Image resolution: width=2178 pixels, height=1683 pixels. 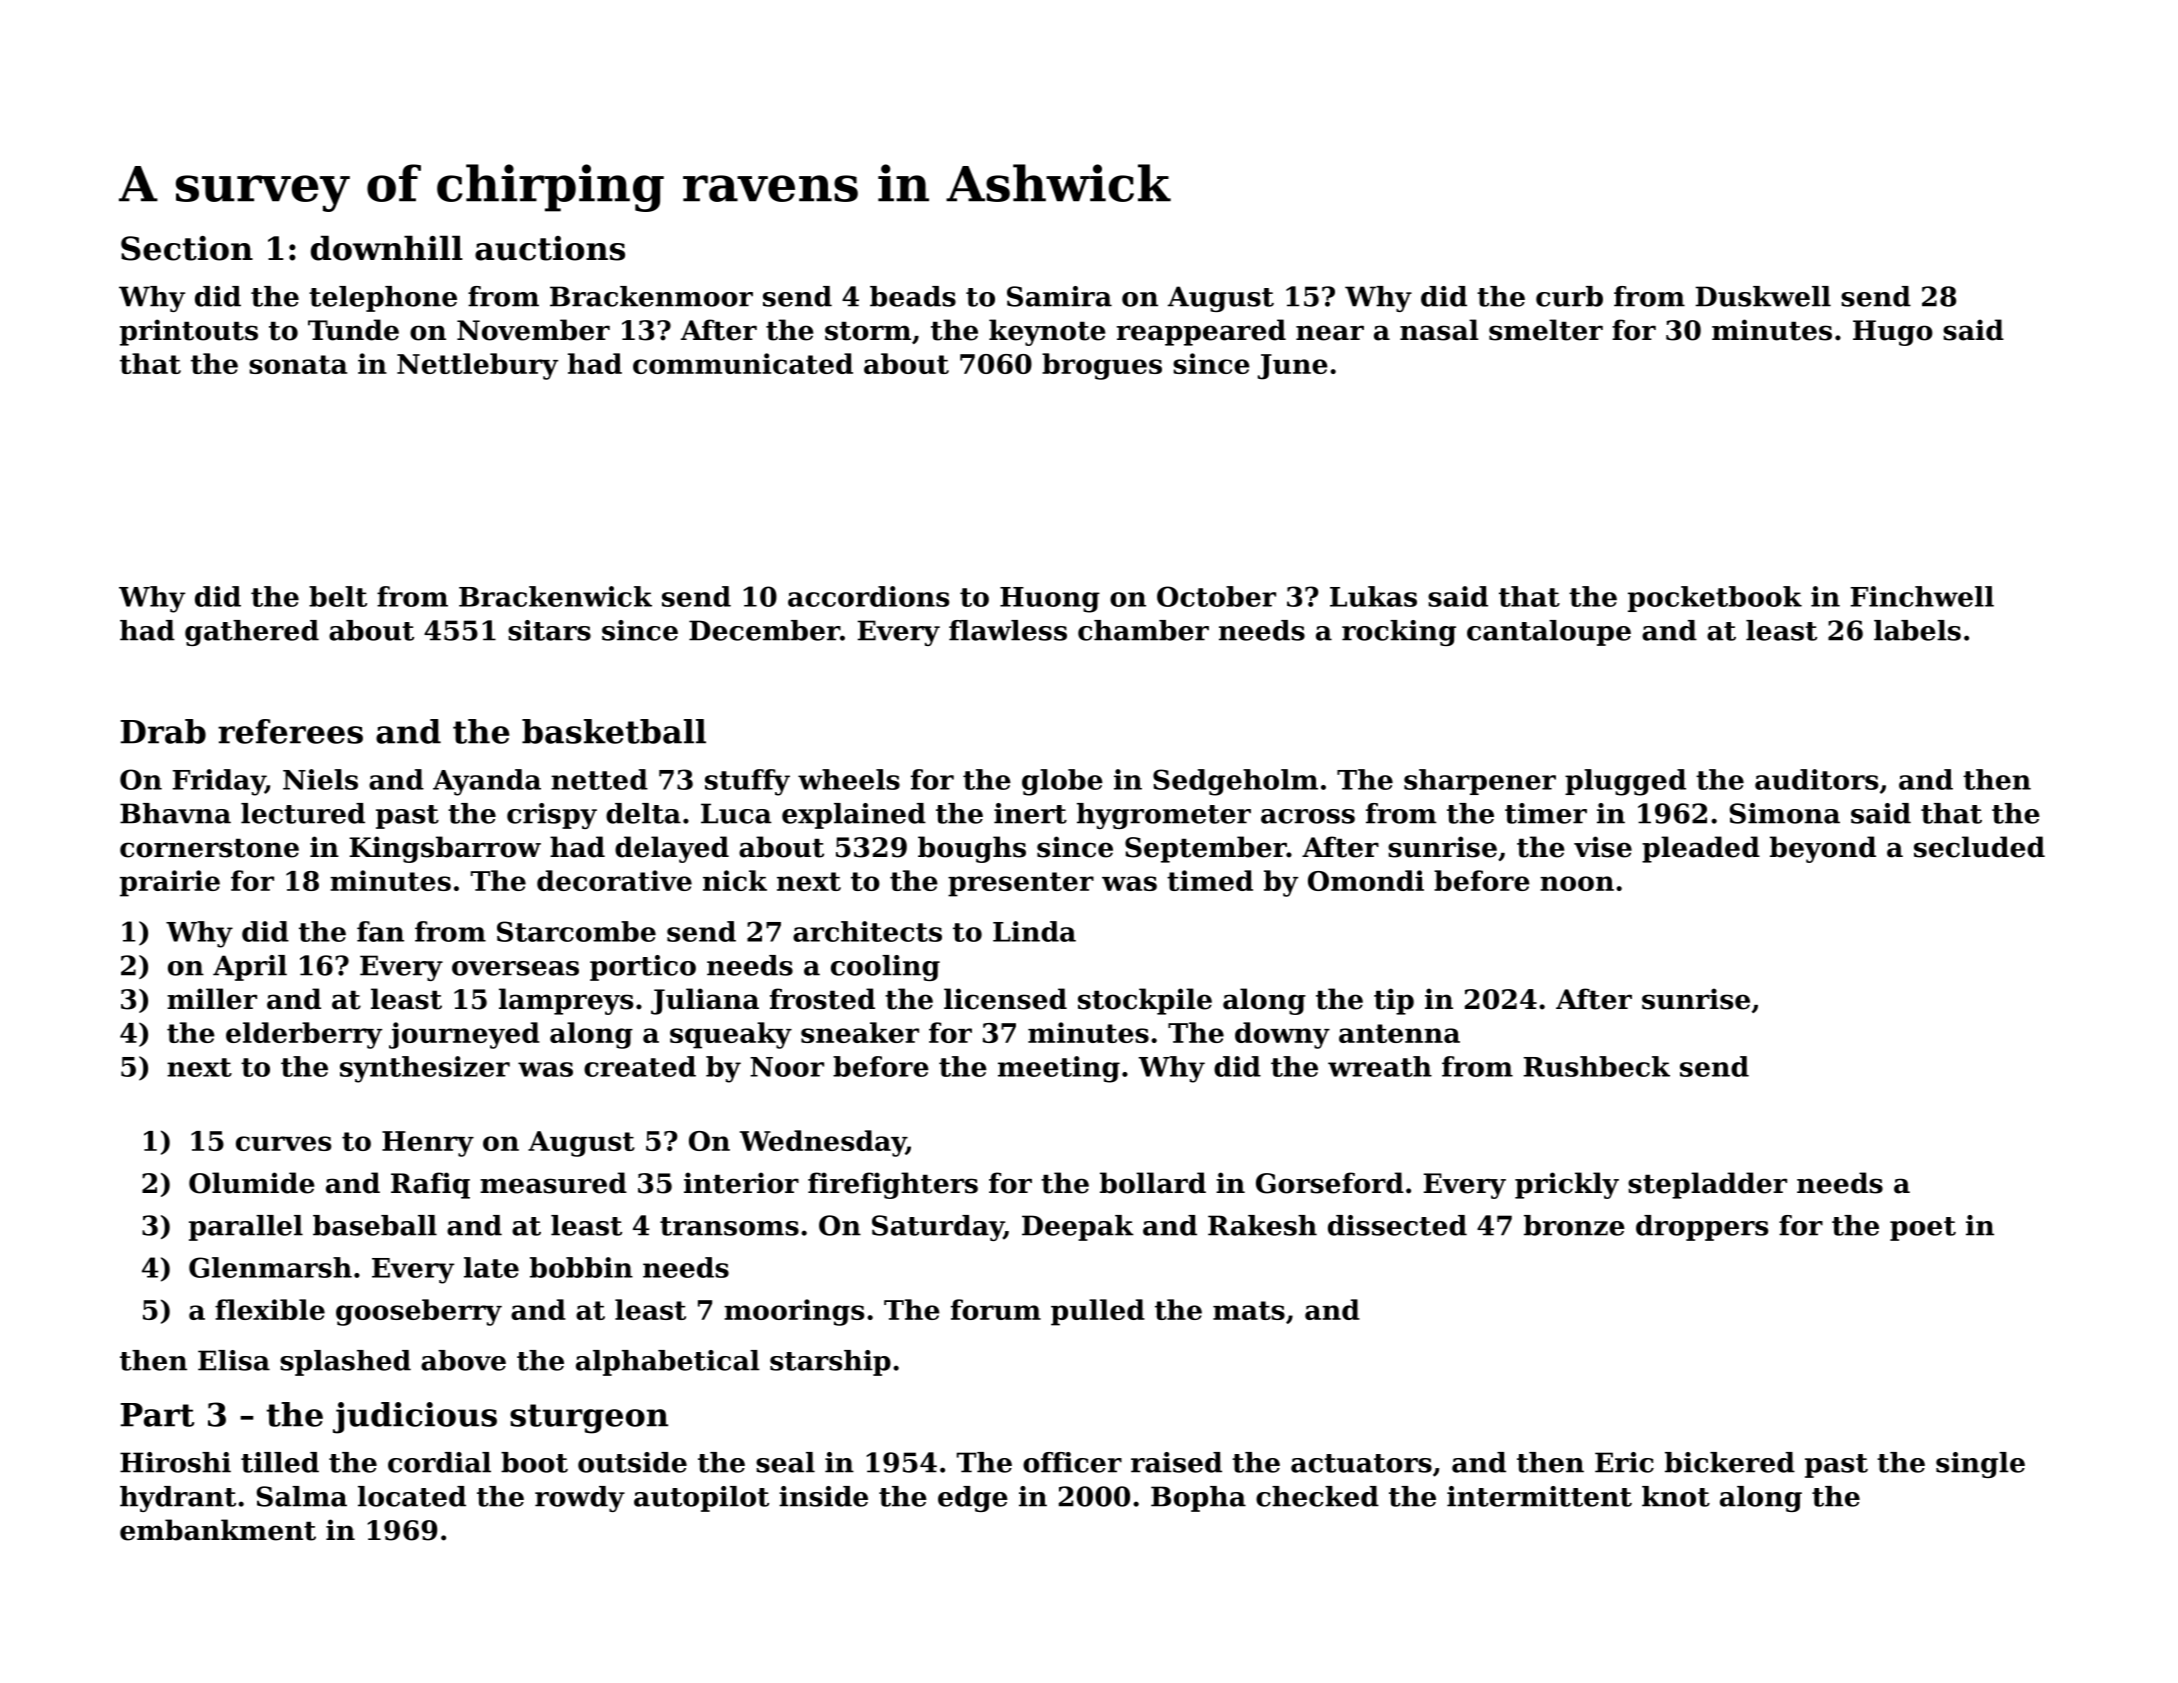 I want to click on wheels, so click(x=849, y=779).
